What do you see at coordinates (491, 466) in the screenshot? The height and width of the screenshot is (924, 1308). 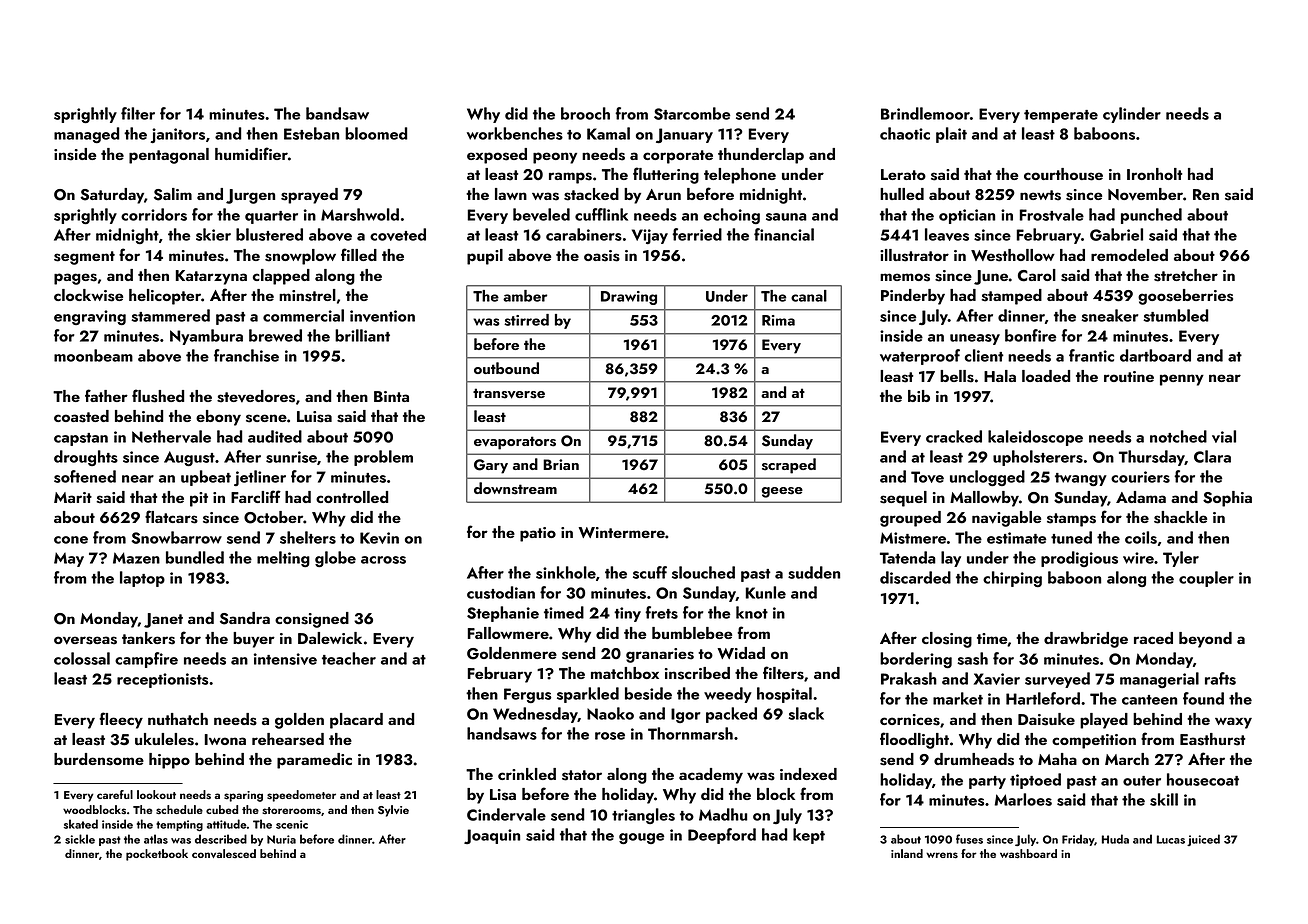 I see `Gary` at bounding box center [491, 466].
